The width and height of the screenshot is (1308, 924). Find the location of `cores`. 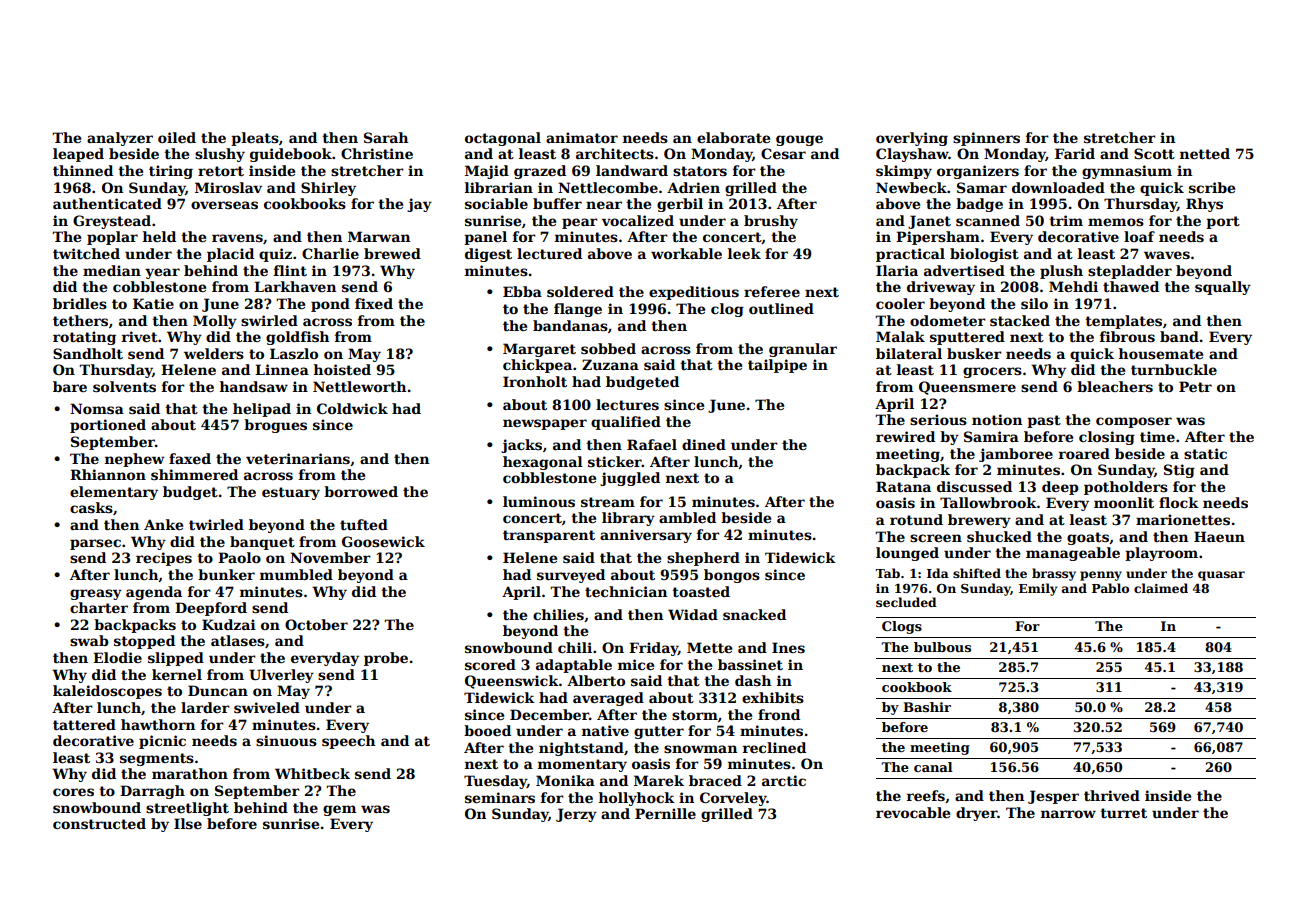

cores is located at coordinates (73, 792).
